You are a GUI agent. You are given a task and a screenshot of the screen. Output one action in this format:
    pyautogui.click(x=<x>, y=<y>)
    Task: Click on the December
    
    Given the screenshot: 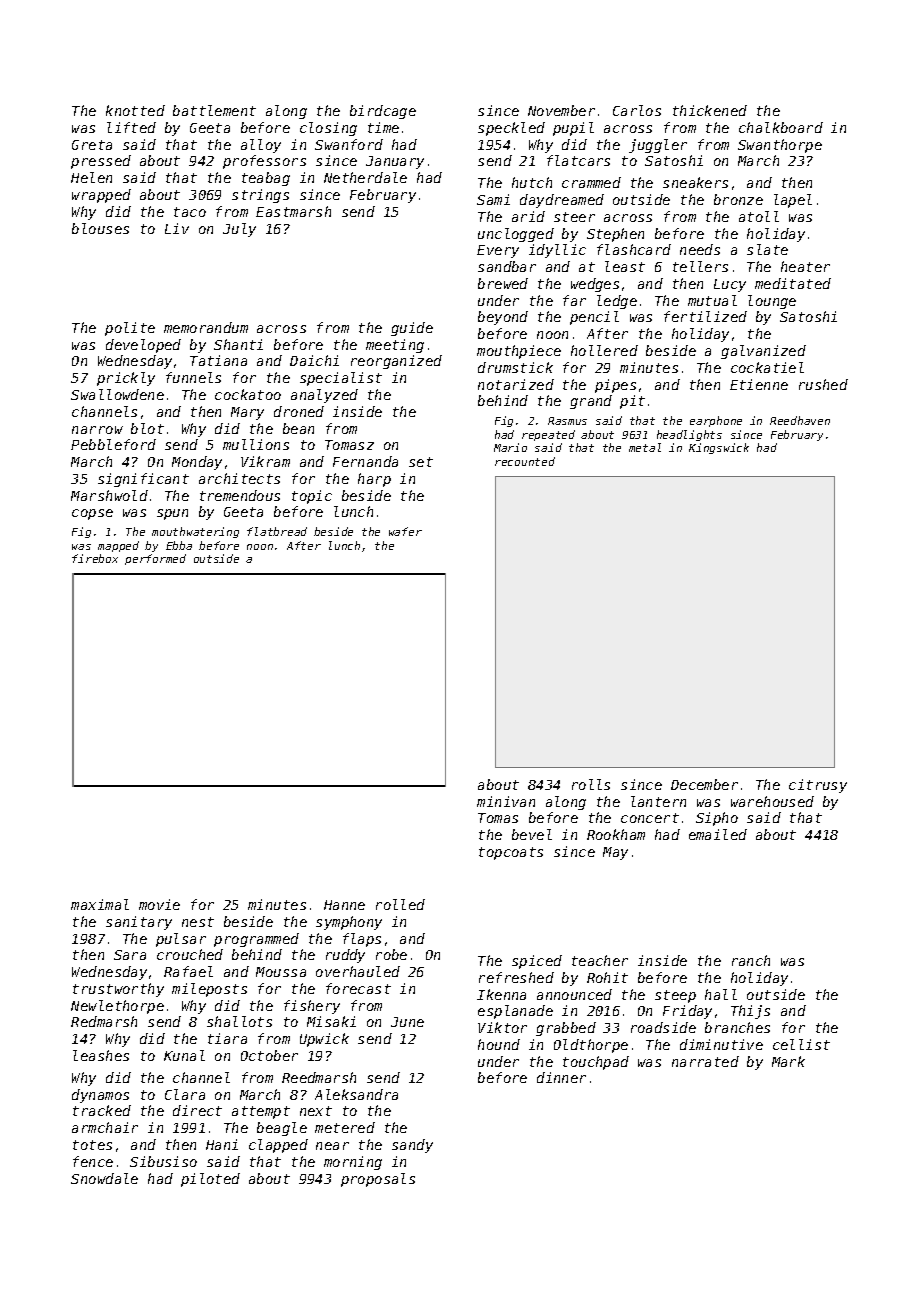 What is the action you would take?
    pyautogui.click(x=704, y=784)
